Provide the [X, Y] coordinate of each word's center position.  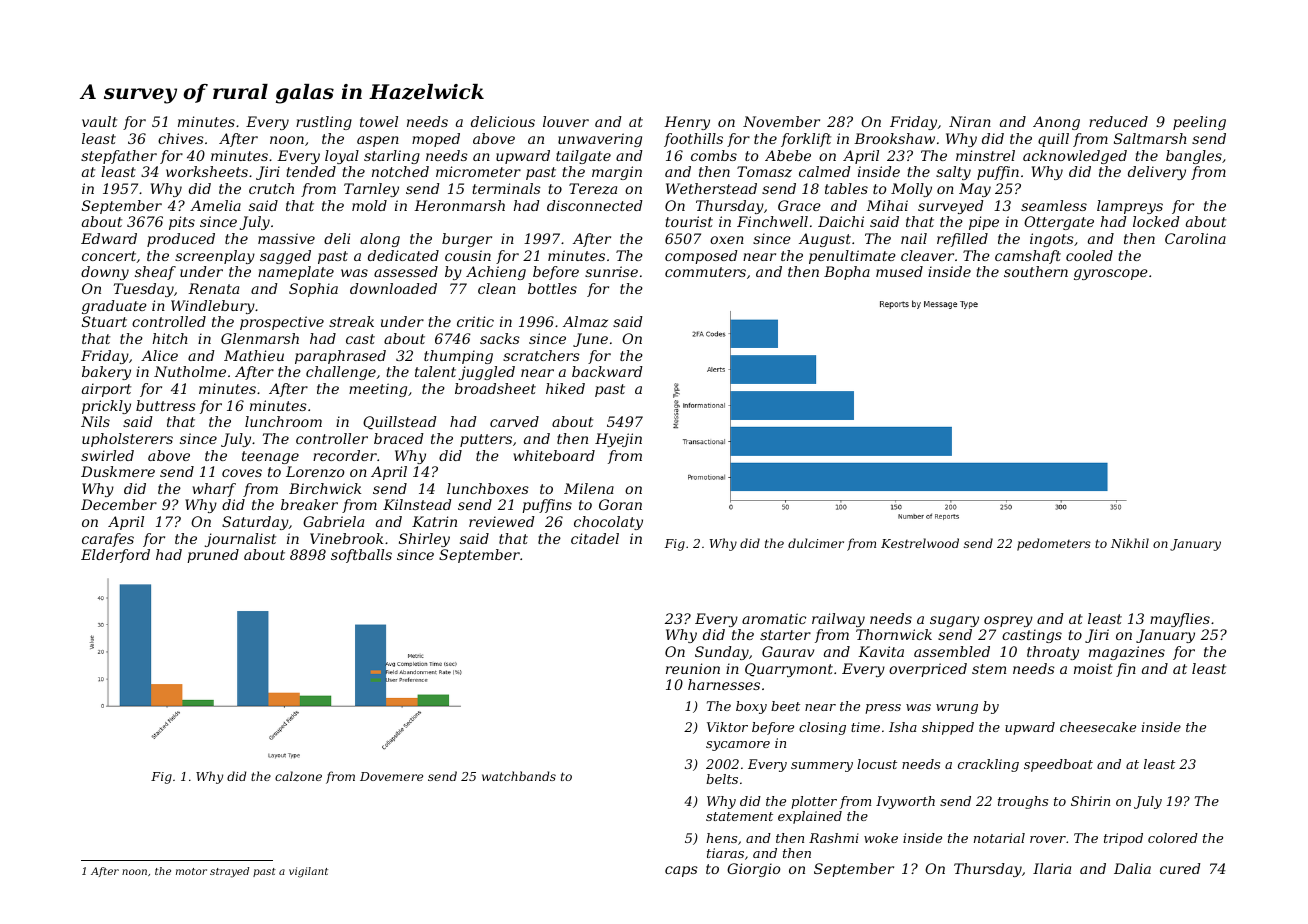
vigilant [308, 872]
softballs [361, 556]
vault [99, 121]
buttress [166, 405]
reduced [1118, 121]
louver [566, 121]
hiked [565, 388]
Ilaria [1052, 868]
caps [681, 871]
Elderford [115, 556]
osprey [1008, 621]
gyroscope [1111, 274]
